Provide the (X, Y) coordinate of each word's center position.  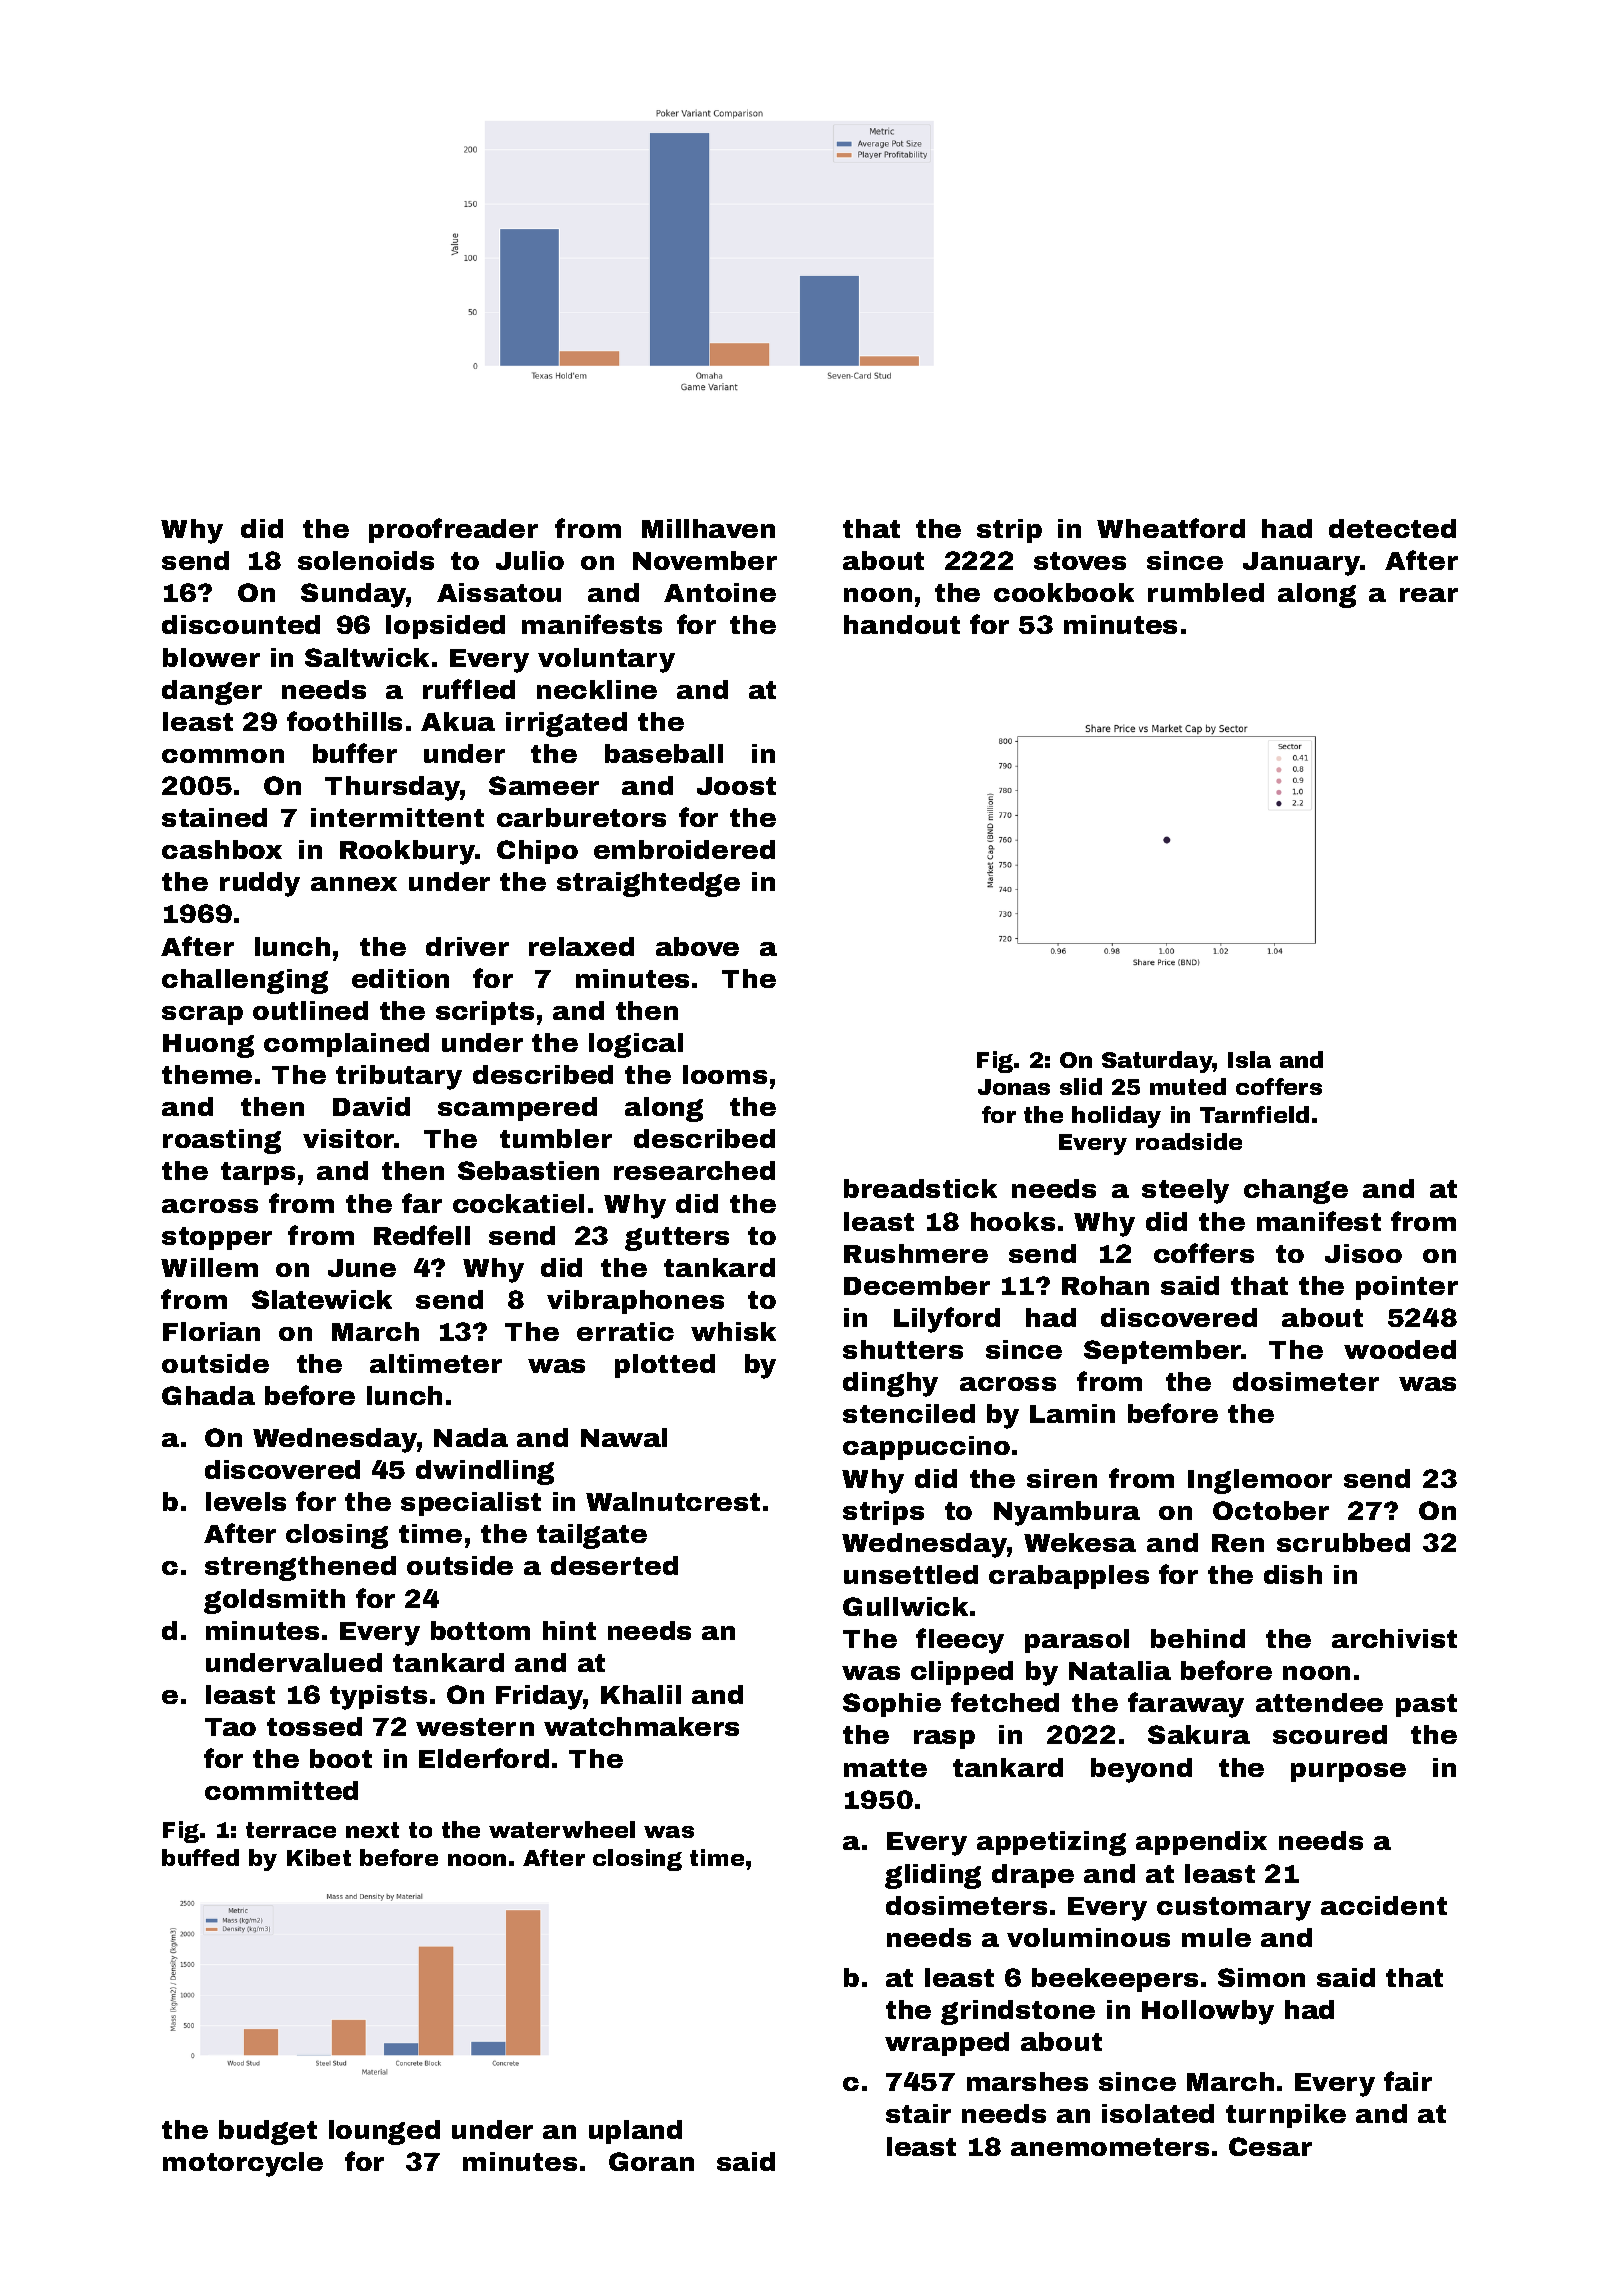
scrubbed (1343, 1542)
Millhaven (708, 528)
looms (725, 1074)
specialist (471, 1504)
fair (1408, 2081)
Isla (1249, 1059)
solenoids (366, 560)
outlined (310, 1010)
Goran (651, 2161)
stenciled (909, 1413)
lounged (384, 2132)
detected (1392, 528)
